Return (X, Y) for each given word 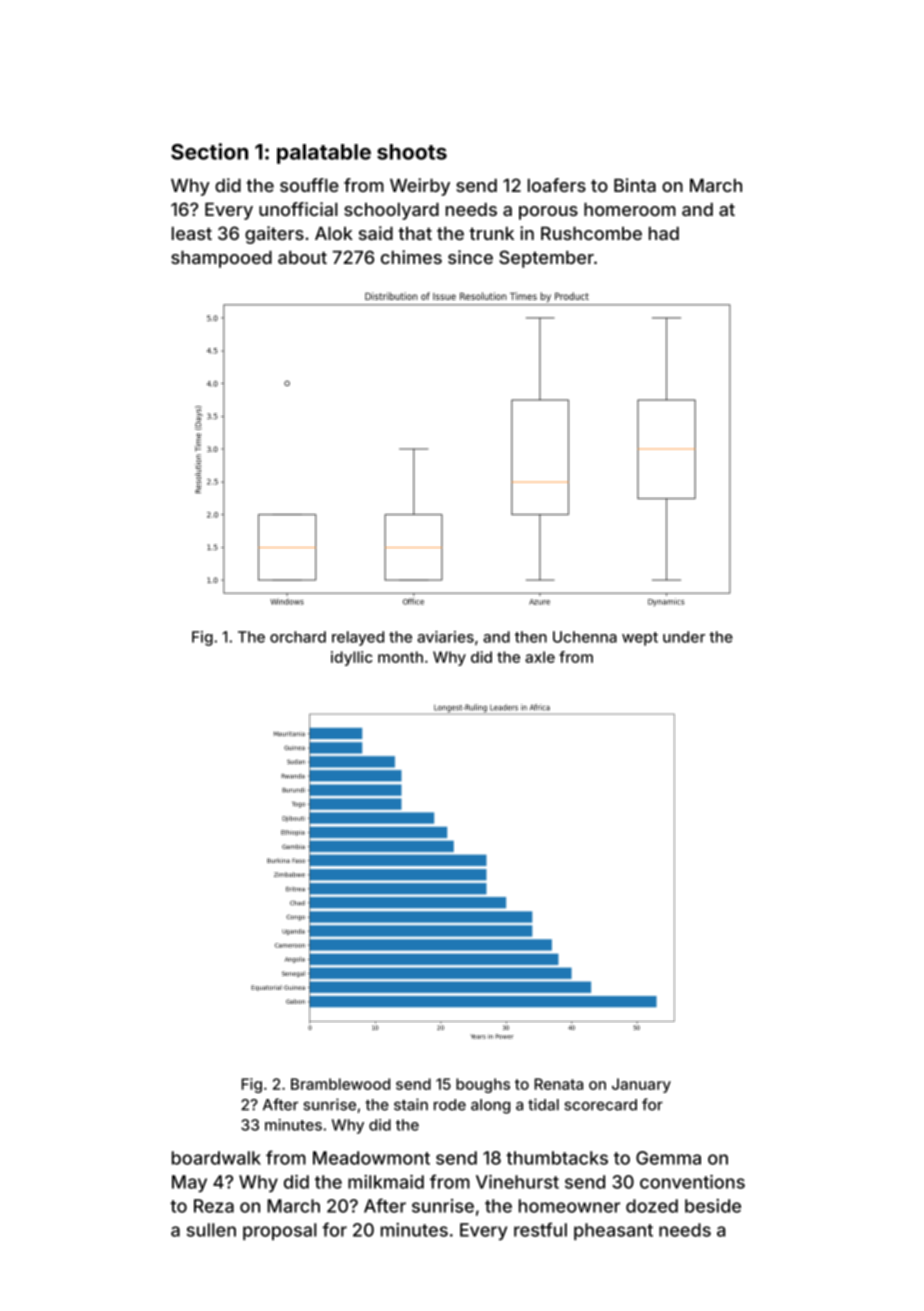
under (684, 637)
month (400, 657)
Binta (635, 185)
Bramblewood (340, 1084)
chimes (411, 257)
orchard (298, 637)
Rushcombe (591, 233)
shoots (412, 152)
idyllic (351, 658)
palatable (324, 154)
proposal (280, 1231)
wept (640, 639)
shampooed (221, 259)
